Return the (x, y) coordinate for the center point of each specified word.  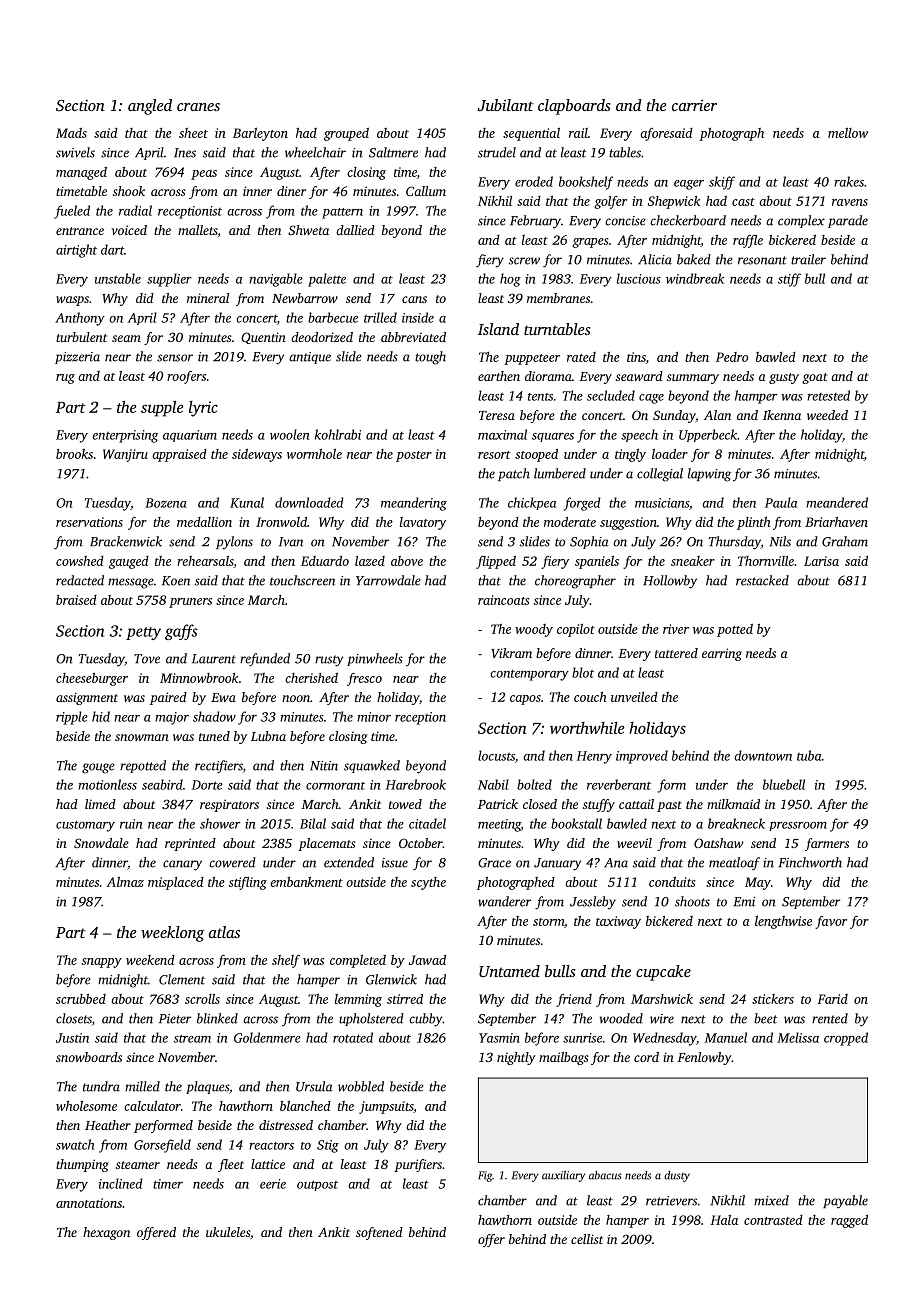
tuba (809, 755)
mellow (848, 133)
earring (722, 654)
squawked (372, 766)
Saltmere (393, 152)
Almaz (125, 882)
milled (142, 1086)
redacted (80, 580)
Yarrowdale (388, 580)
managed (81, 173)
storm (548, 922)
